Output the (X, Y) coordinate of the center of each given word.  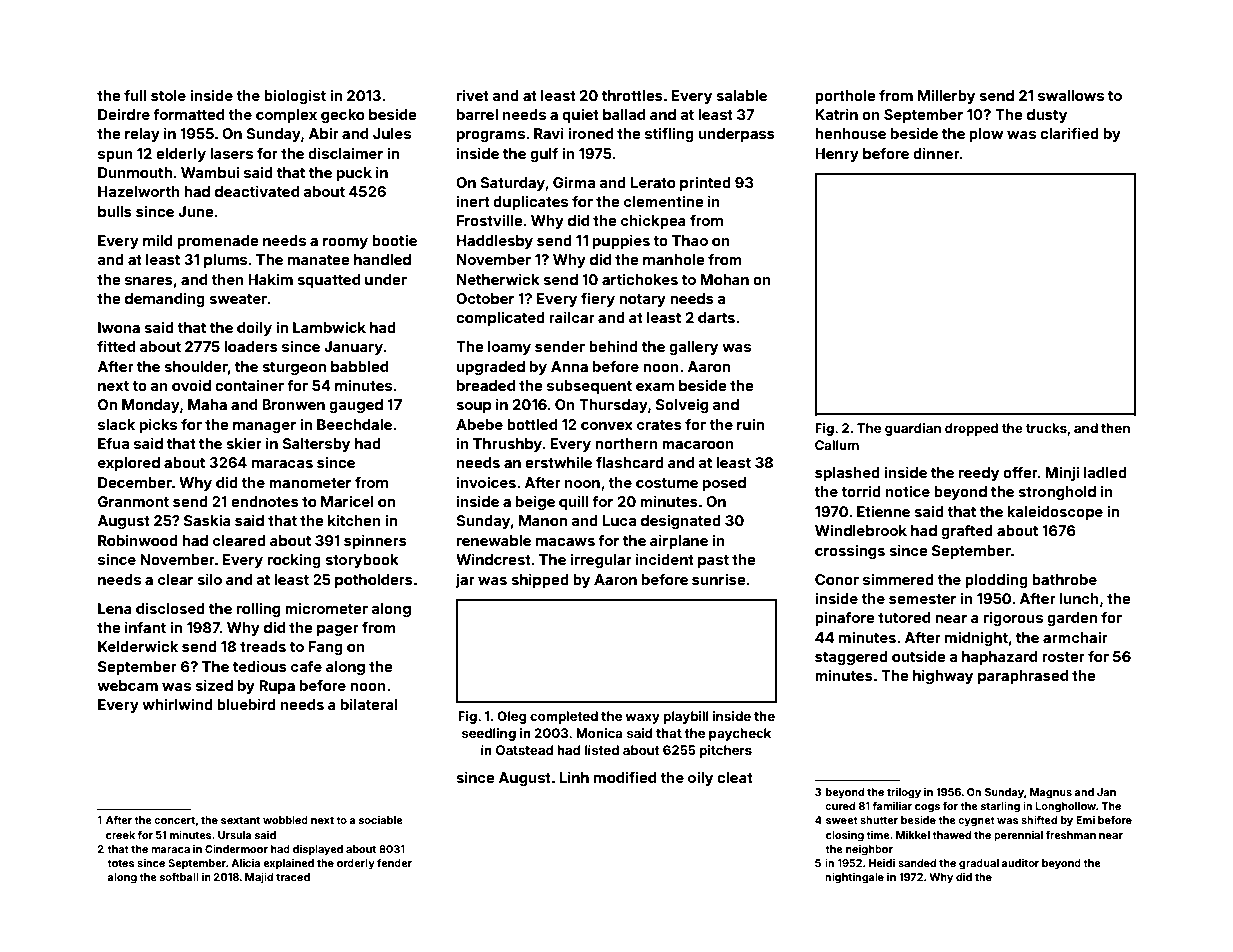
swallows (1071, 95)
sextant (240, 820)
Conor (837, 579)
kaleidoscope (1055, 512)
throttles (632, 95)
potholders (374, 581)
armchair (1075, 637)
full (135, 95)
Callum (837, 445)
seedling (489, 734)
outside (919, 656)
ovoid (191, 385)
